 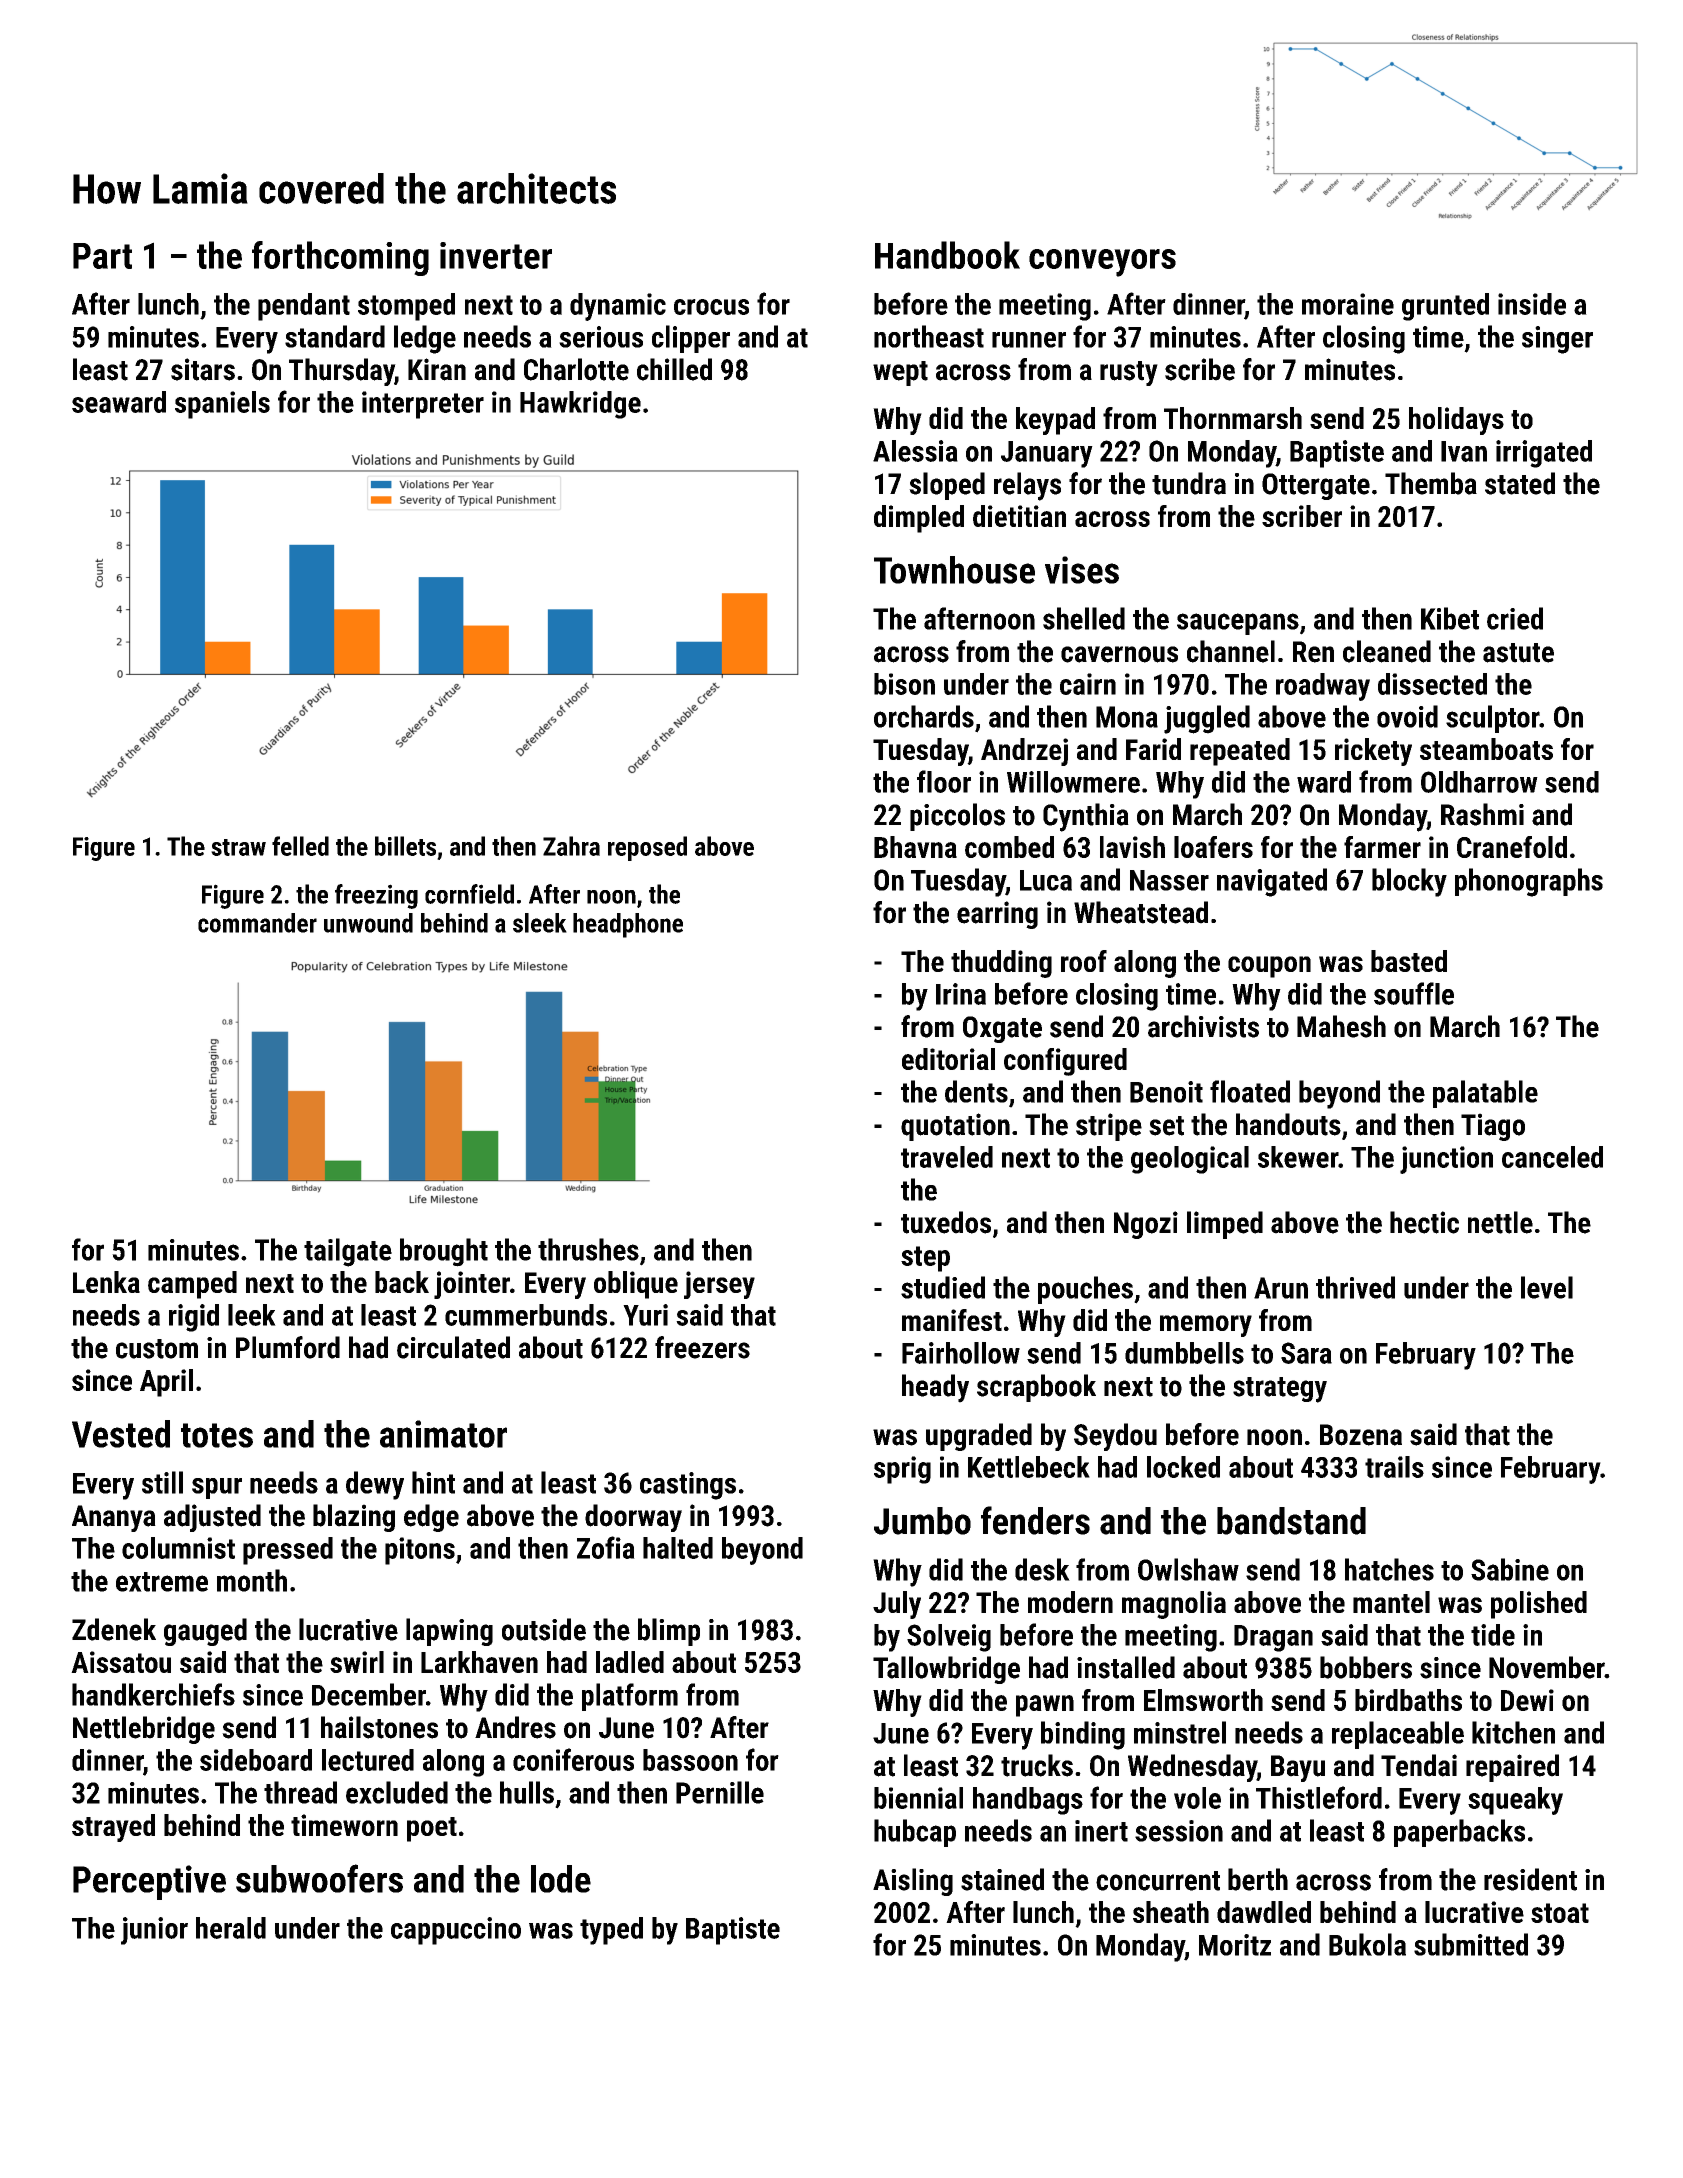 What do you see at coordinates (1323, 687) in the document?
I see `roadway` at bounding box center [1323, 687].
